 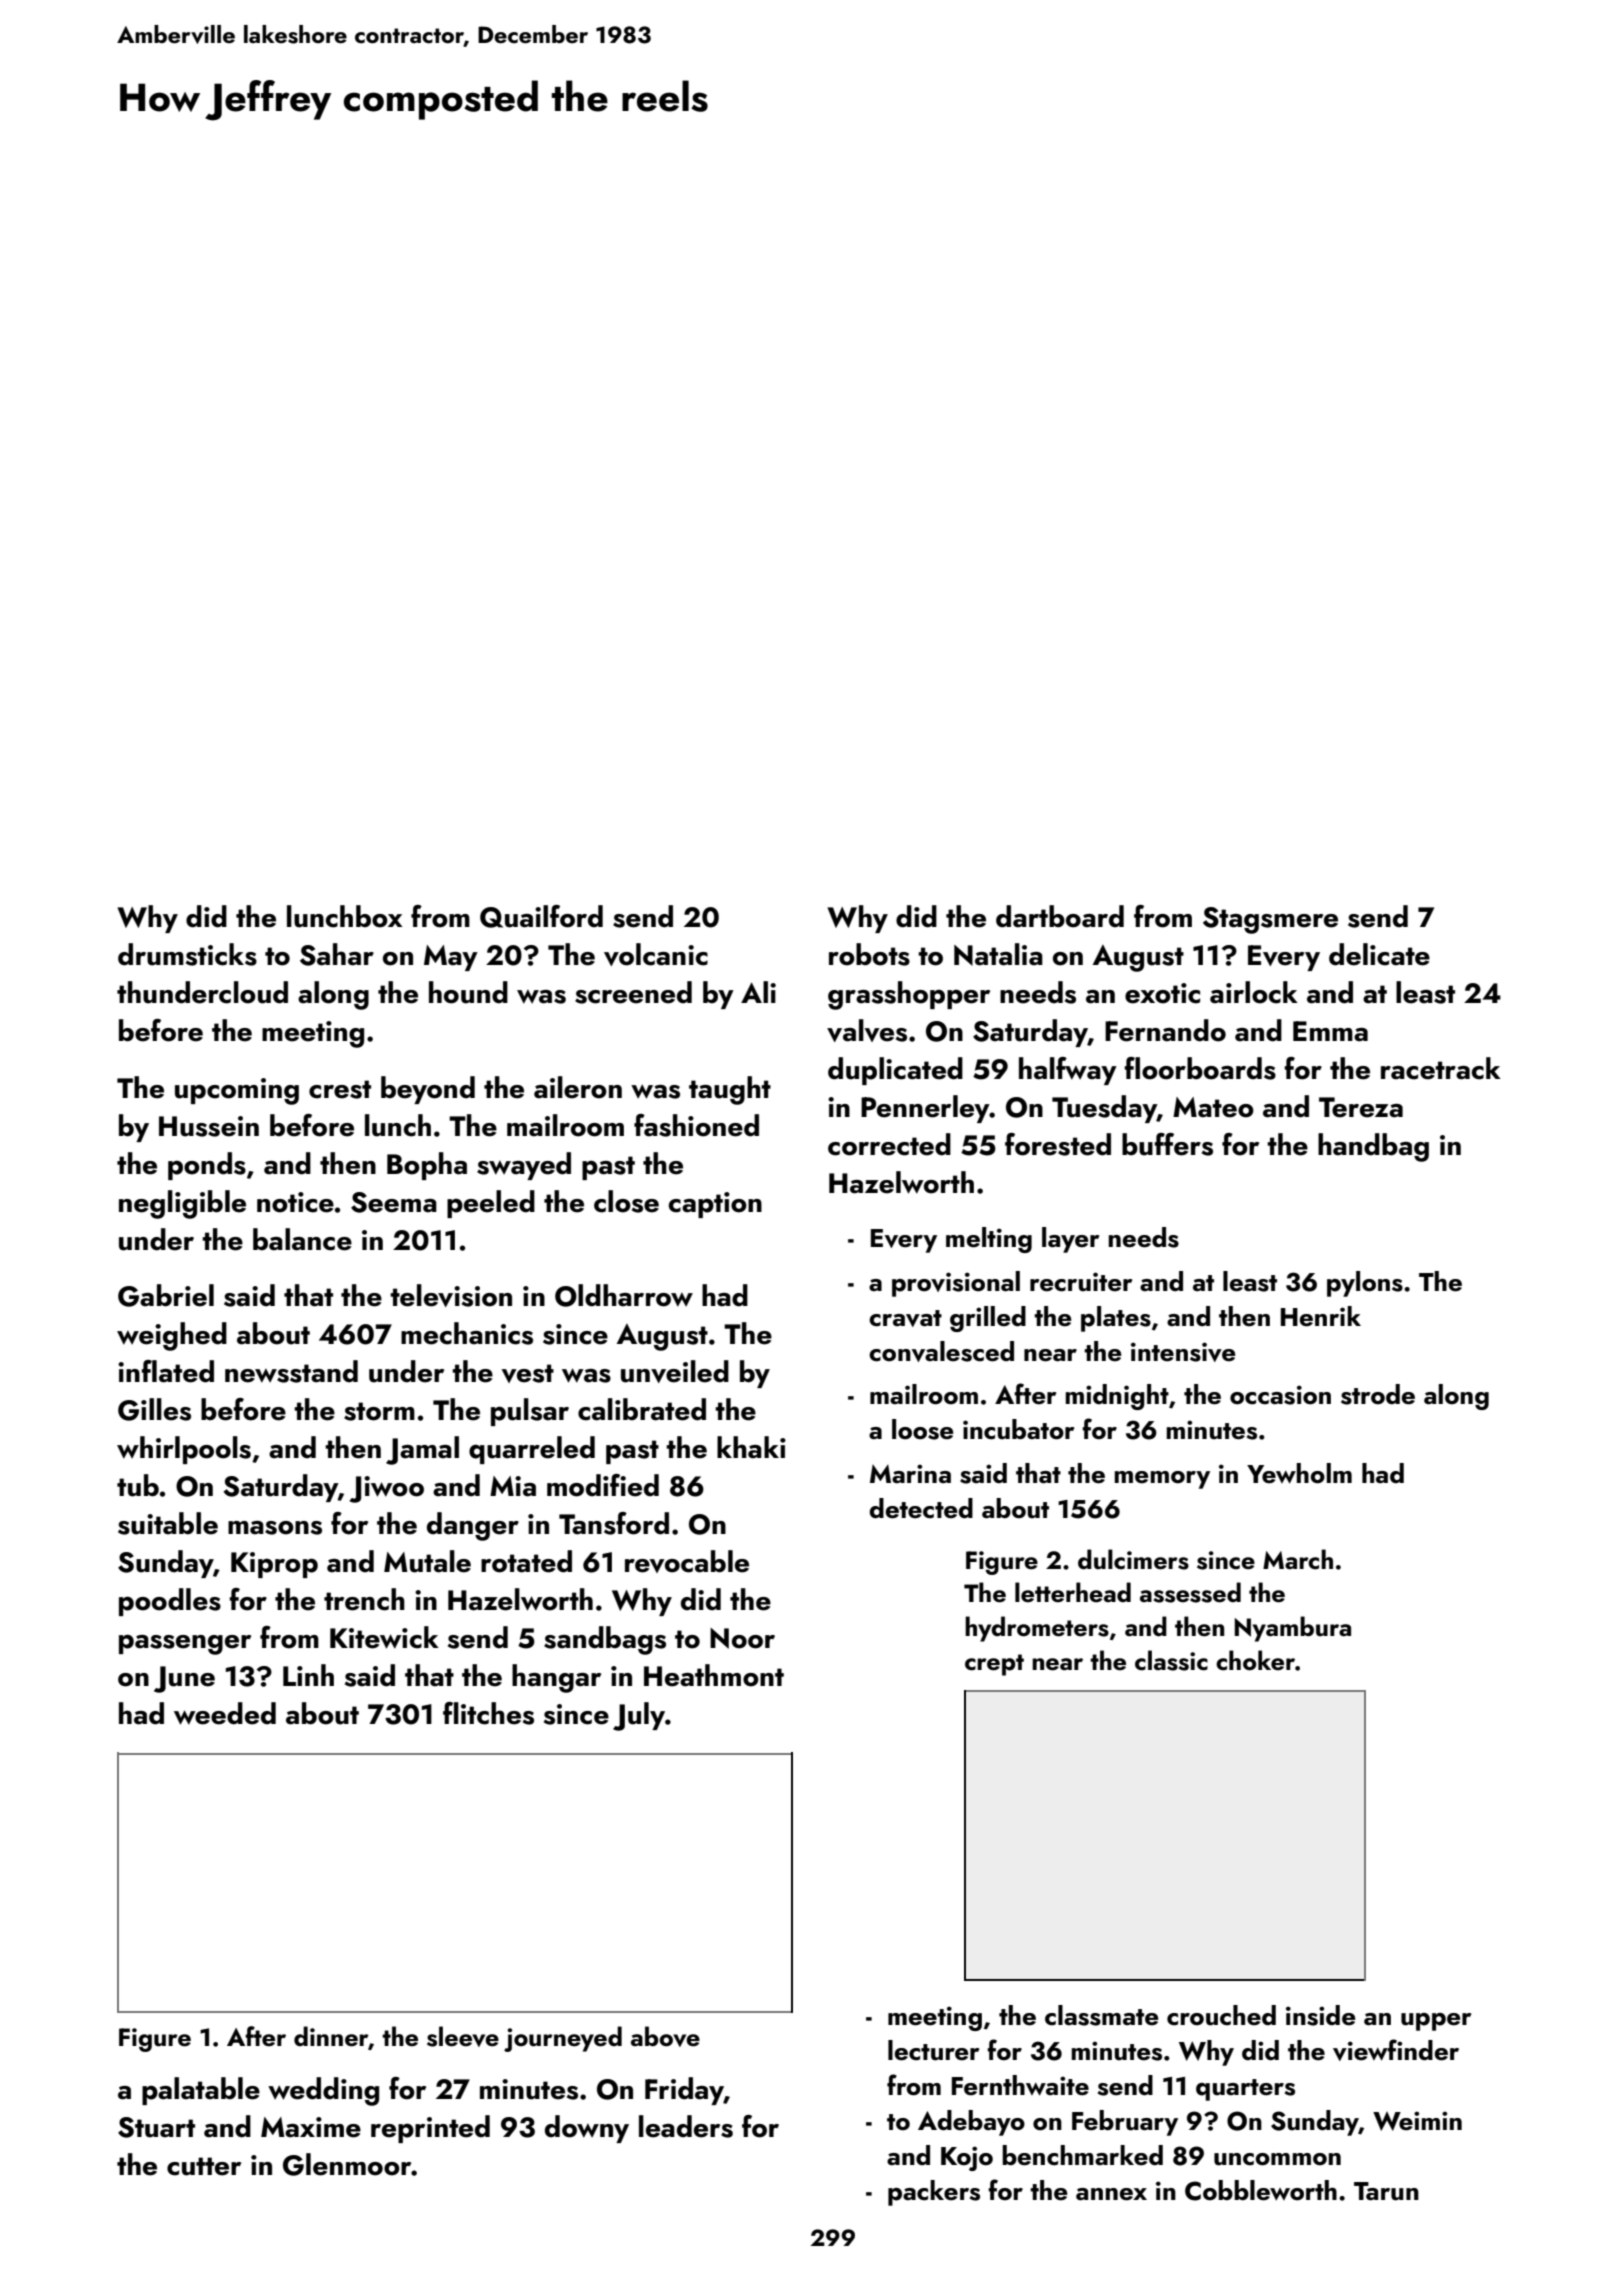 I want to click on Natalia, so click(x=998, y=954).
